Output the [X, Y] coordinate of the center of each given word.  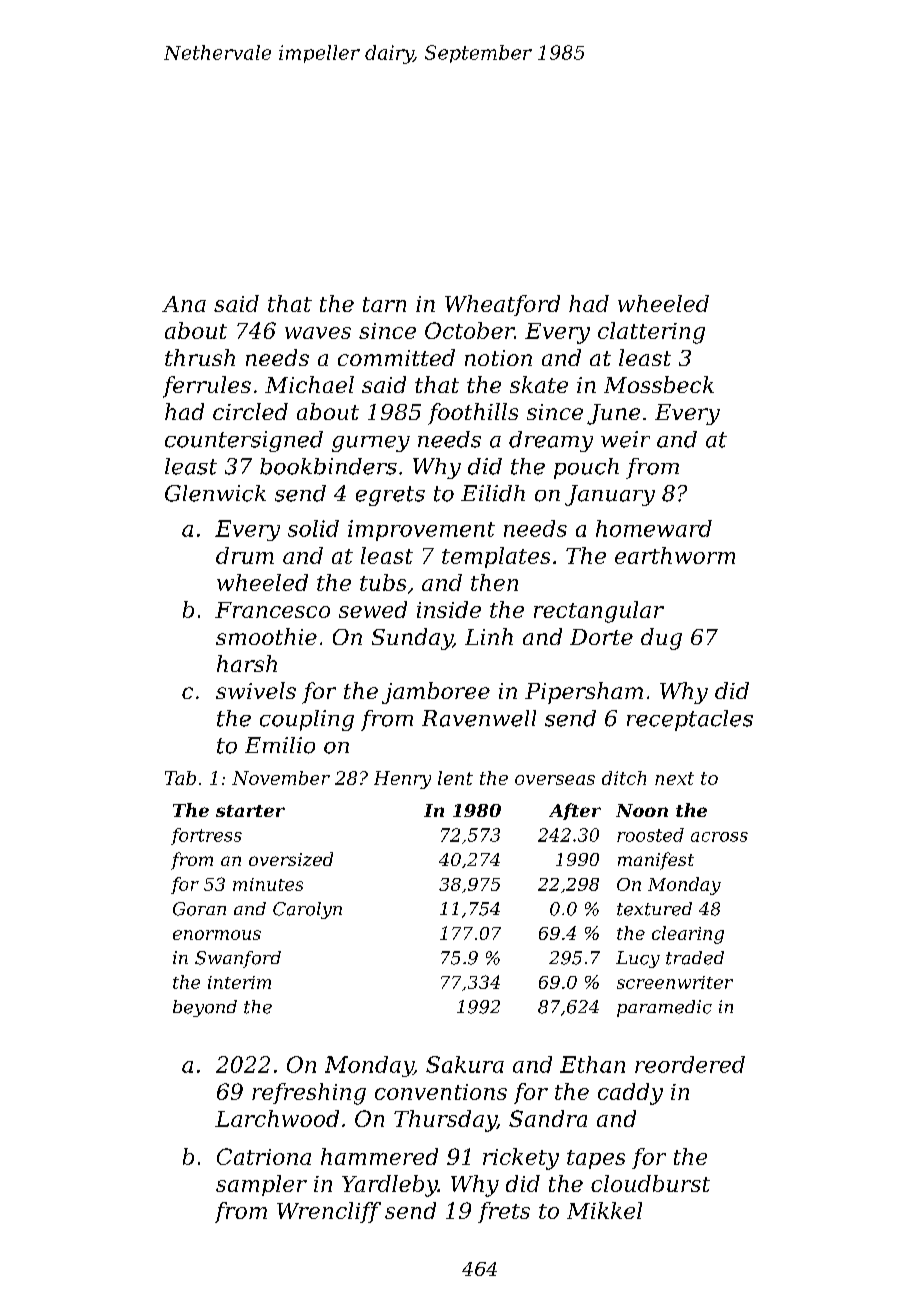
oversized [291, 859]
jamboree [436, 693]
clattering [651, 333]
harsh [247, 663]
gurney [371, 444]
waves [318, 333]
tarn [384, 304]
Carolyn [307, 910]
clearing [688, 935]
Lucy [638, 959]
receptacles [690, 720]
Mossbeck [659, 384]
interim [239, 982]
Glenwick [215, 493]
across [719, 837]
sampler [261, 1185]
